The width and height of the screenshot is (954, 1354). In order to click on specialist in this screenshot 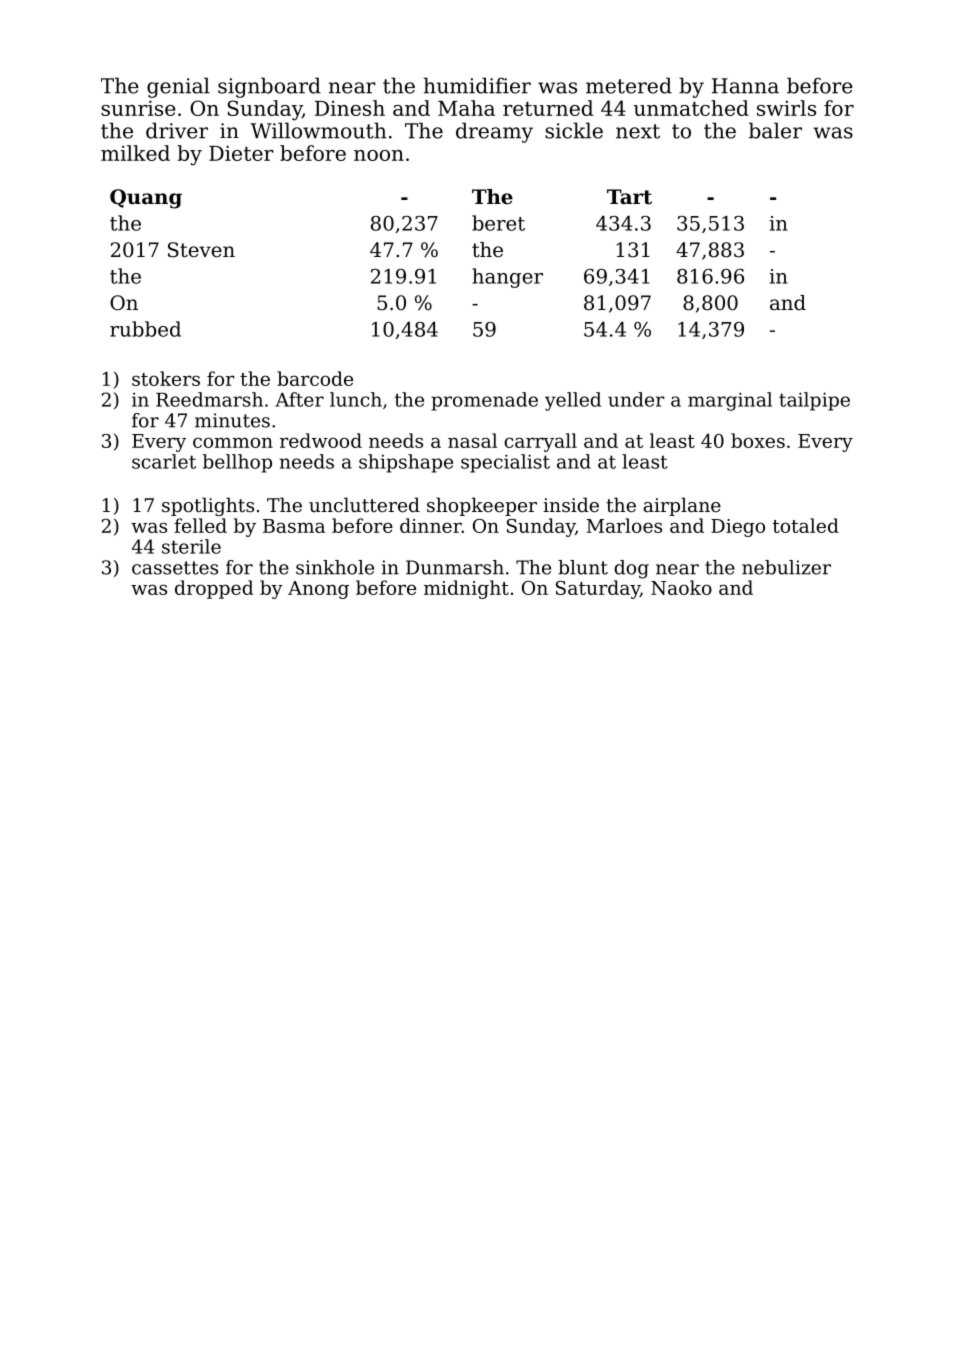, I will do `click(505, 463)`.
